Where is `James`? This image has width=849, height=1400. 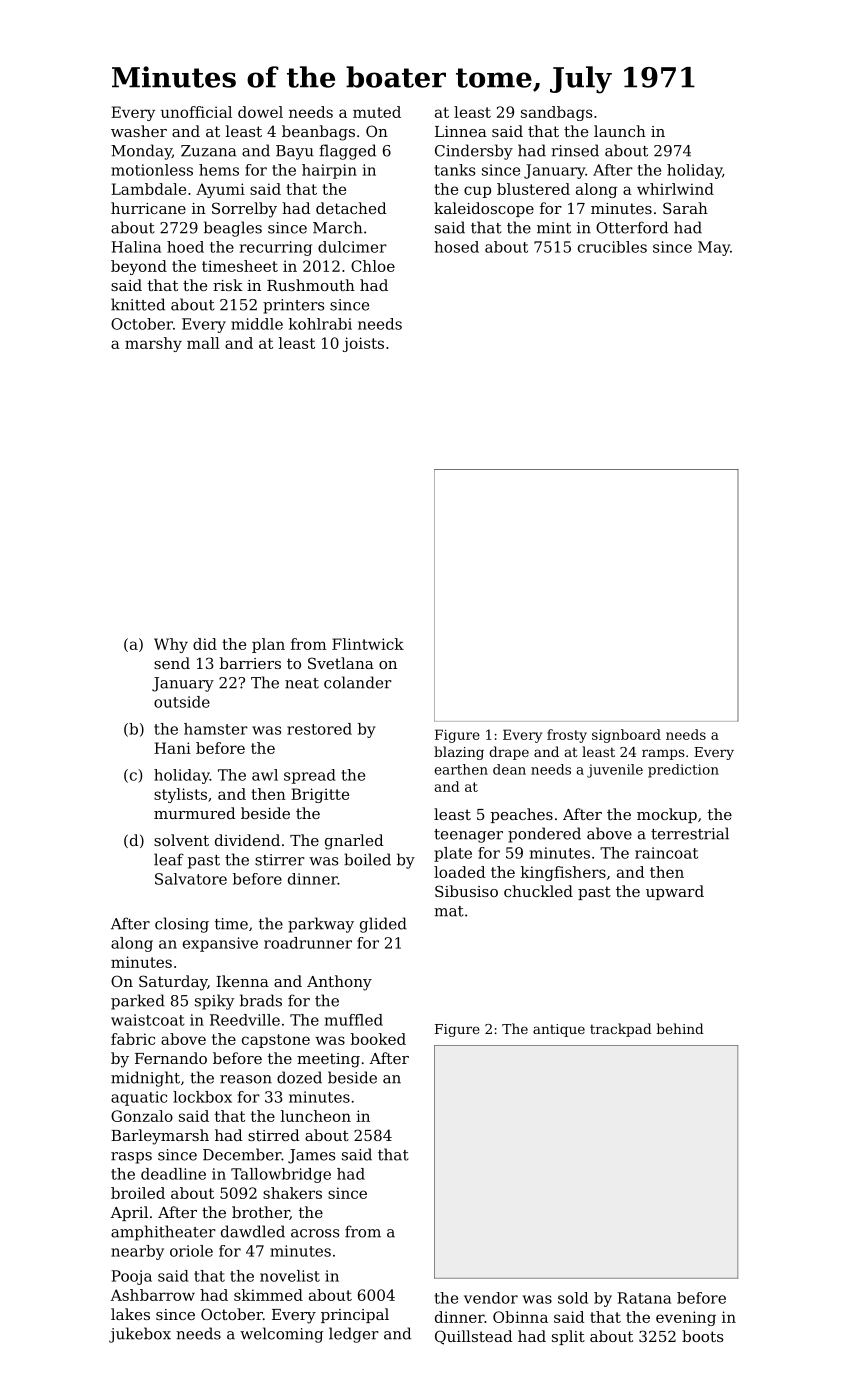
James is located at coordinates (311, 1156).
